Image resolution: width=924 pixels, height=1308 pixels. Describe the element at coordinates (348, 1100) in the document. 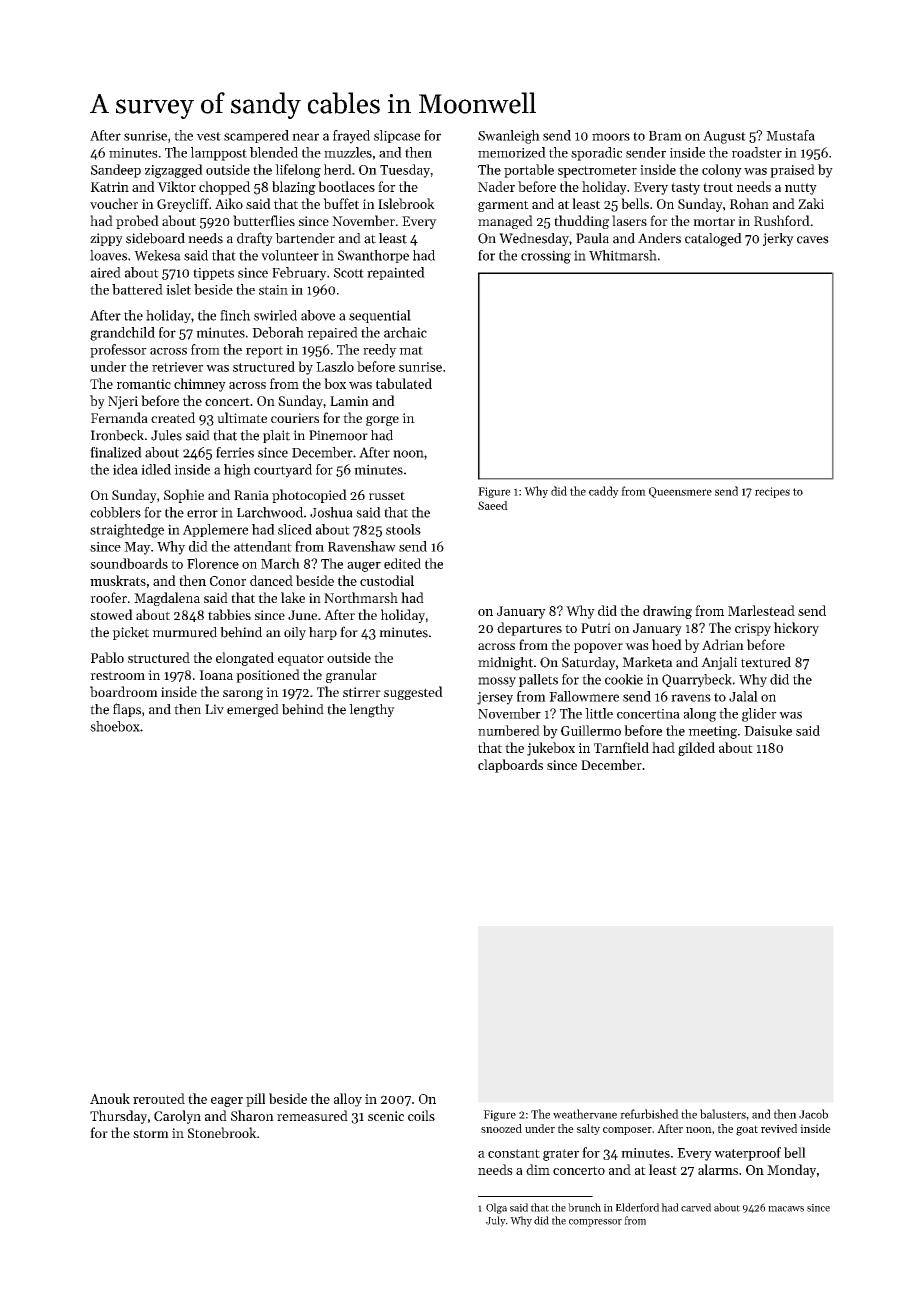

I see `alloy` at that location.
